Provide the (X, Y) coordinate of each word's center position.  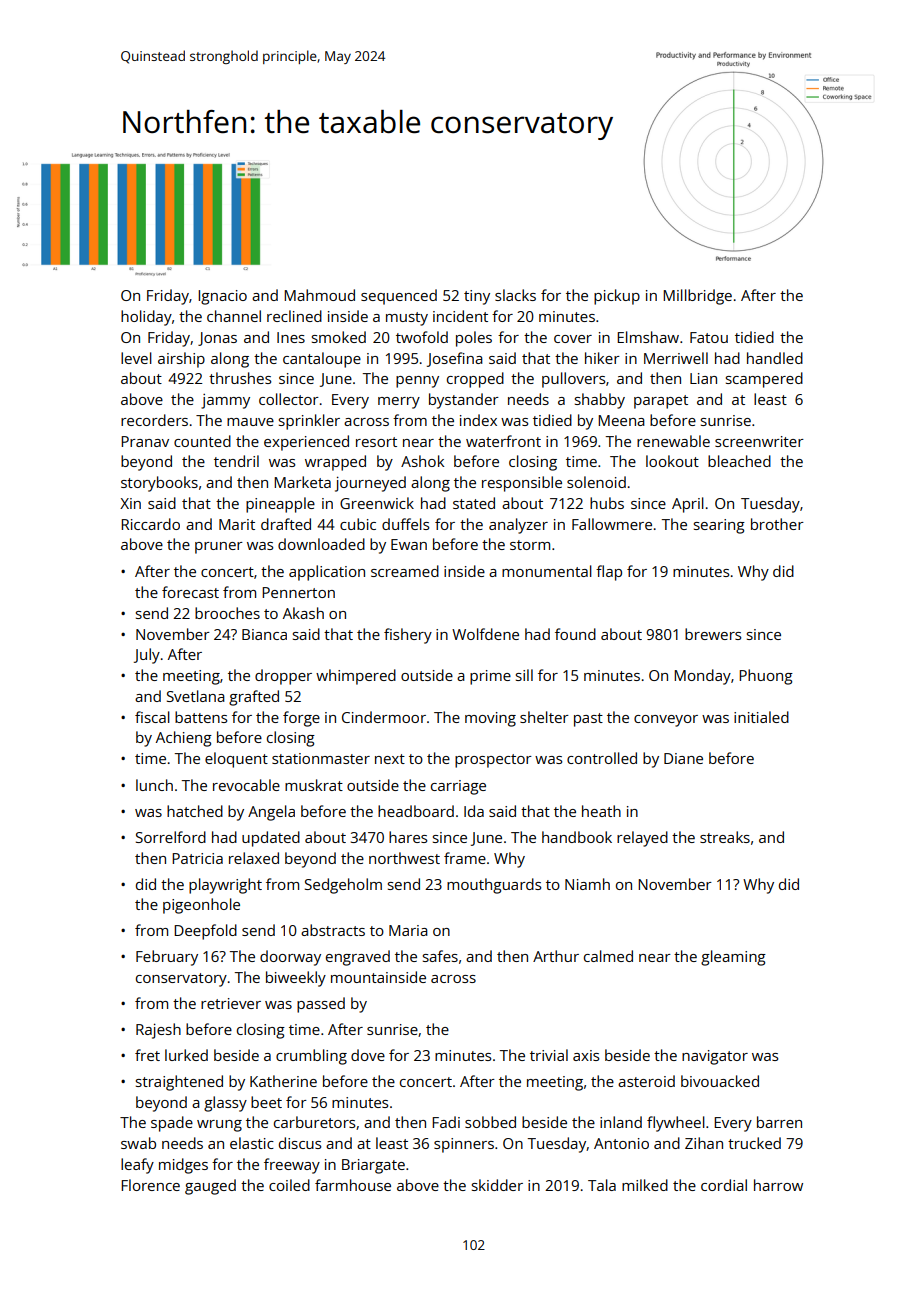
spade (172, 1124)
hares (408, 837)
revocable (246, 785)
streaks (725, 837)
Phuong (766, 677)
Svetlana (196, 696)
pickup (617, 297)
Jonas (217, 339)
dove (368, 1055)
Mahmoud (319, 295)
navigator (715, 1057)
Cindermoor (384, 717)
